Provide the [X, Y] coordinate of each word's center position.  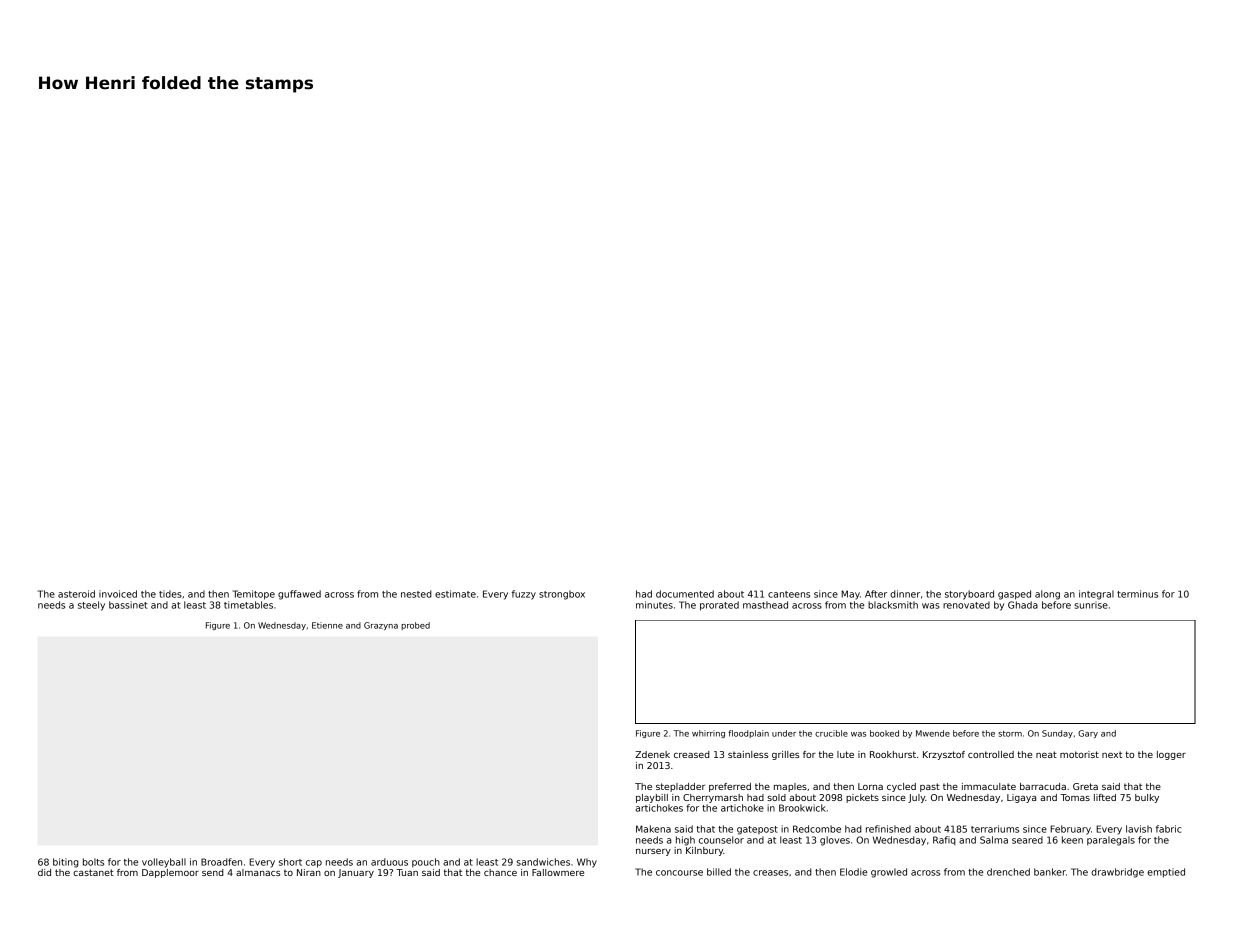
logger [1171, 755]
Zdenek [652, 754]
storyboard [969, 595]
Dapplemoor [170, 873]
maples [790, 787]
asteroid [76, 594]
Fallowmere [558, 872]
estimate [455, 594]
